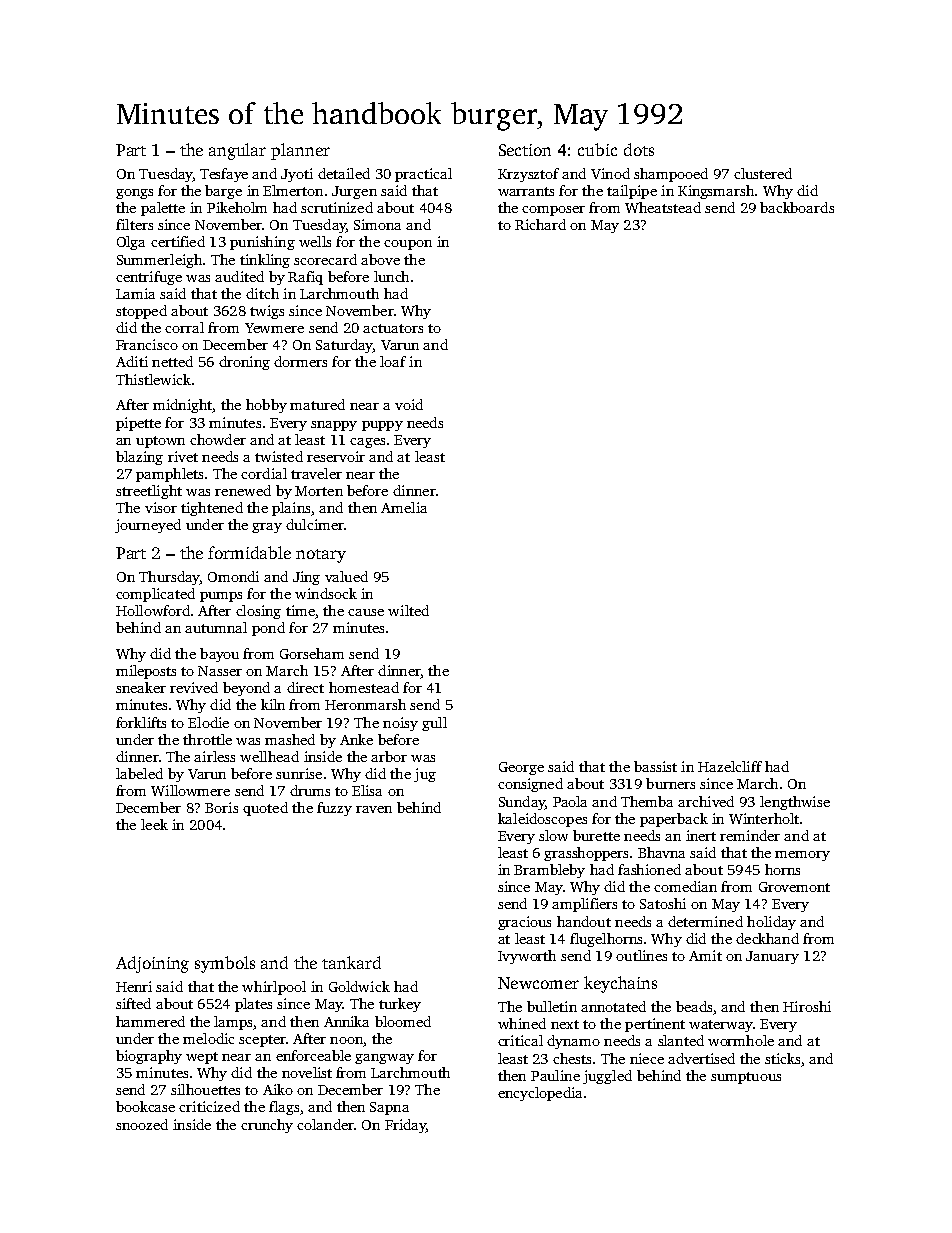  I want to click on novelist, so click(307, 1072).
